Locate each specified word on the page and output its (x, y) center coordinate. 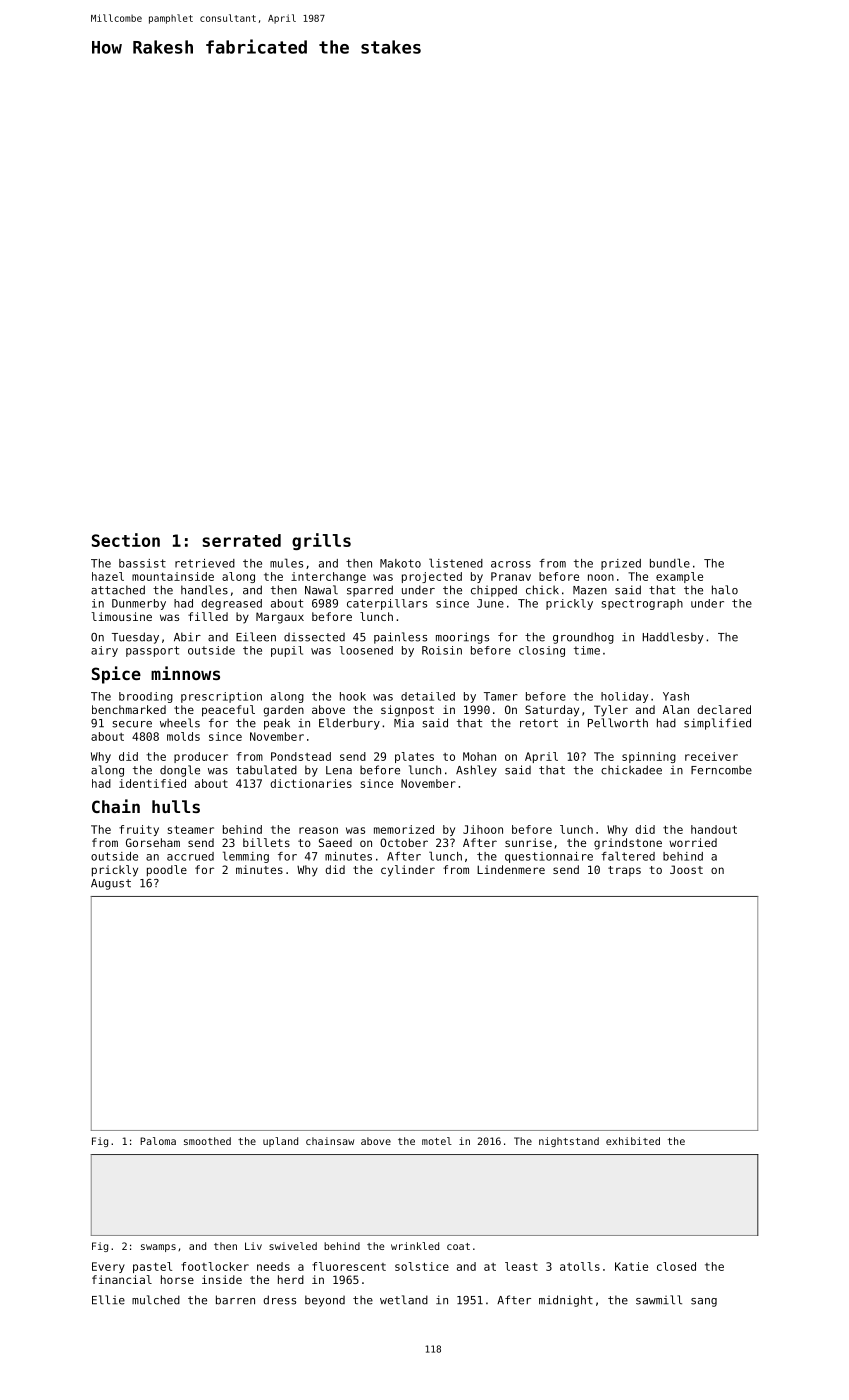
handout (714, 829)
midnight (566, 1301)
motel (437, 1141)
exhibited (633, 1141)
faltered (628, 856)
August (111, 884)
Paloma (158, 1141)
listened (456, 563)
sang (704, 1302)
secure (132, 724)
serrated (241, 540)
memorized (404, 829)
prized (621, 564)
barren (235, 1300)
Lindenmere (511, 869)
